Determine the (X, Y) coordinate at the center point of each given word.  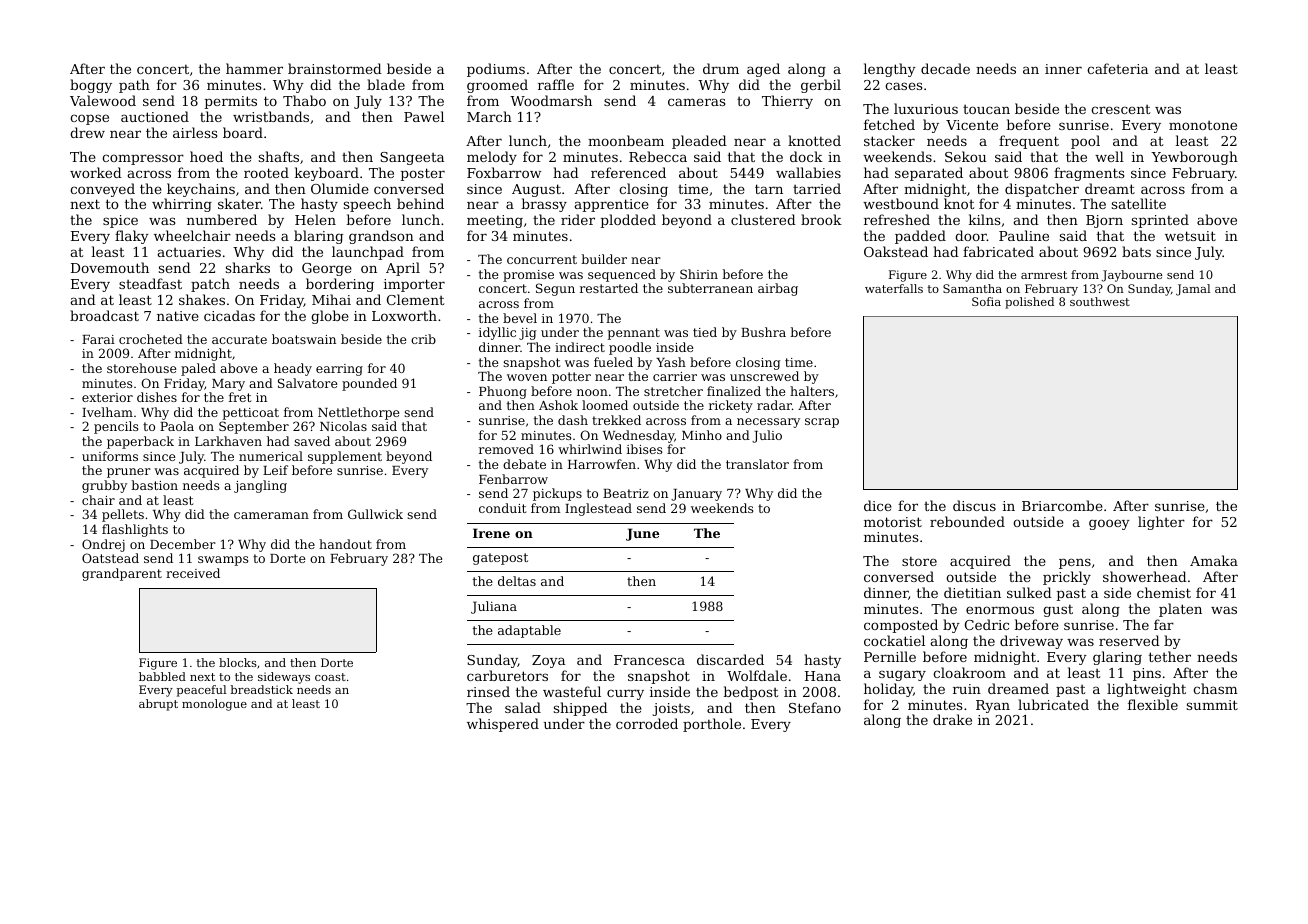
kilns (984, 219)
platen (1180, 610)
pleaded (699, 142)
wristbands (271, 116)
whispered (503, 725)
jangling (260, 486)
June (642, 534)
